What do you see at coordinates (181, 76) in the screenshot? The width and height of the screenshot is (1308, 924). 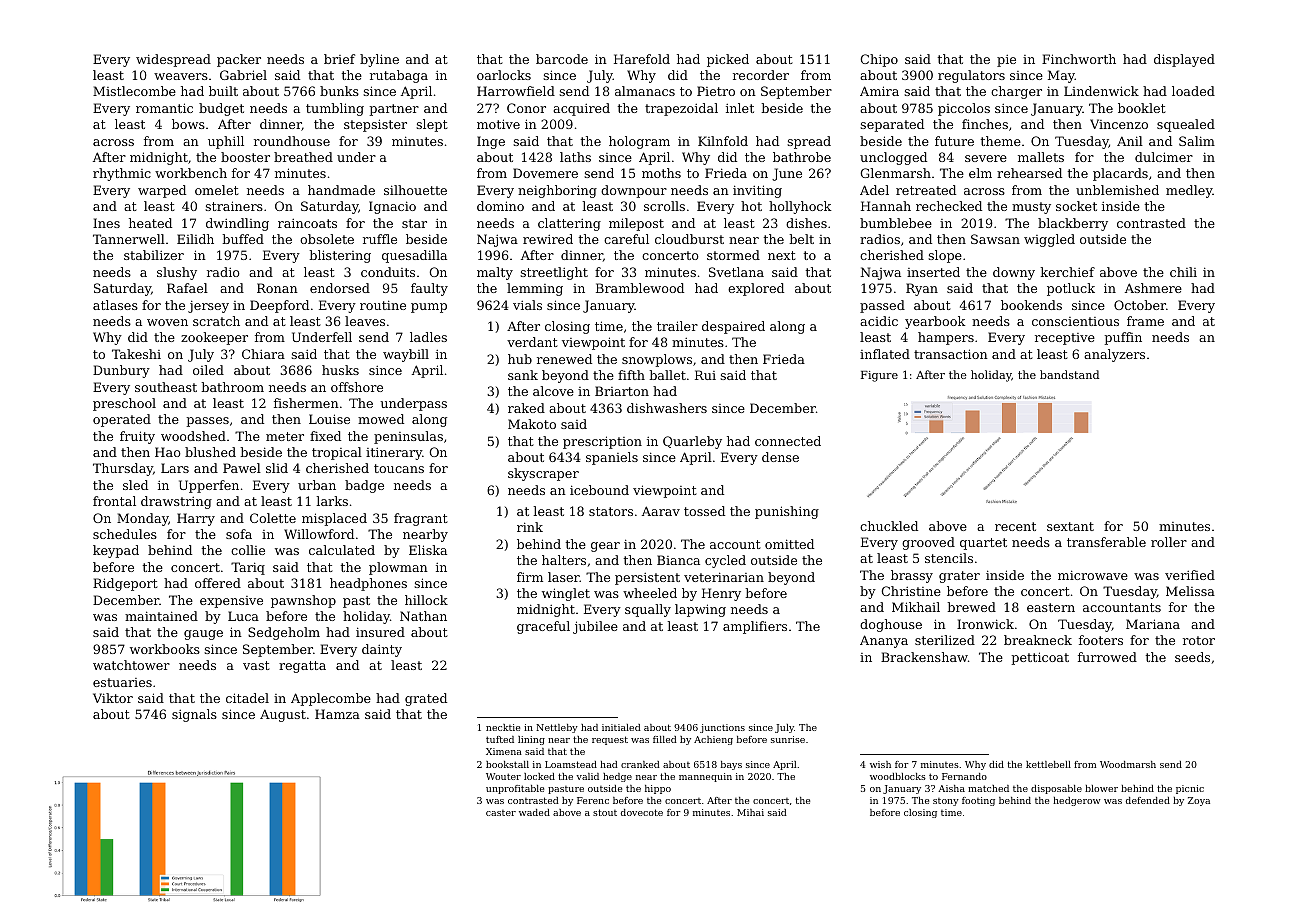 I see `weavers` at bounding box center [181, 76].
